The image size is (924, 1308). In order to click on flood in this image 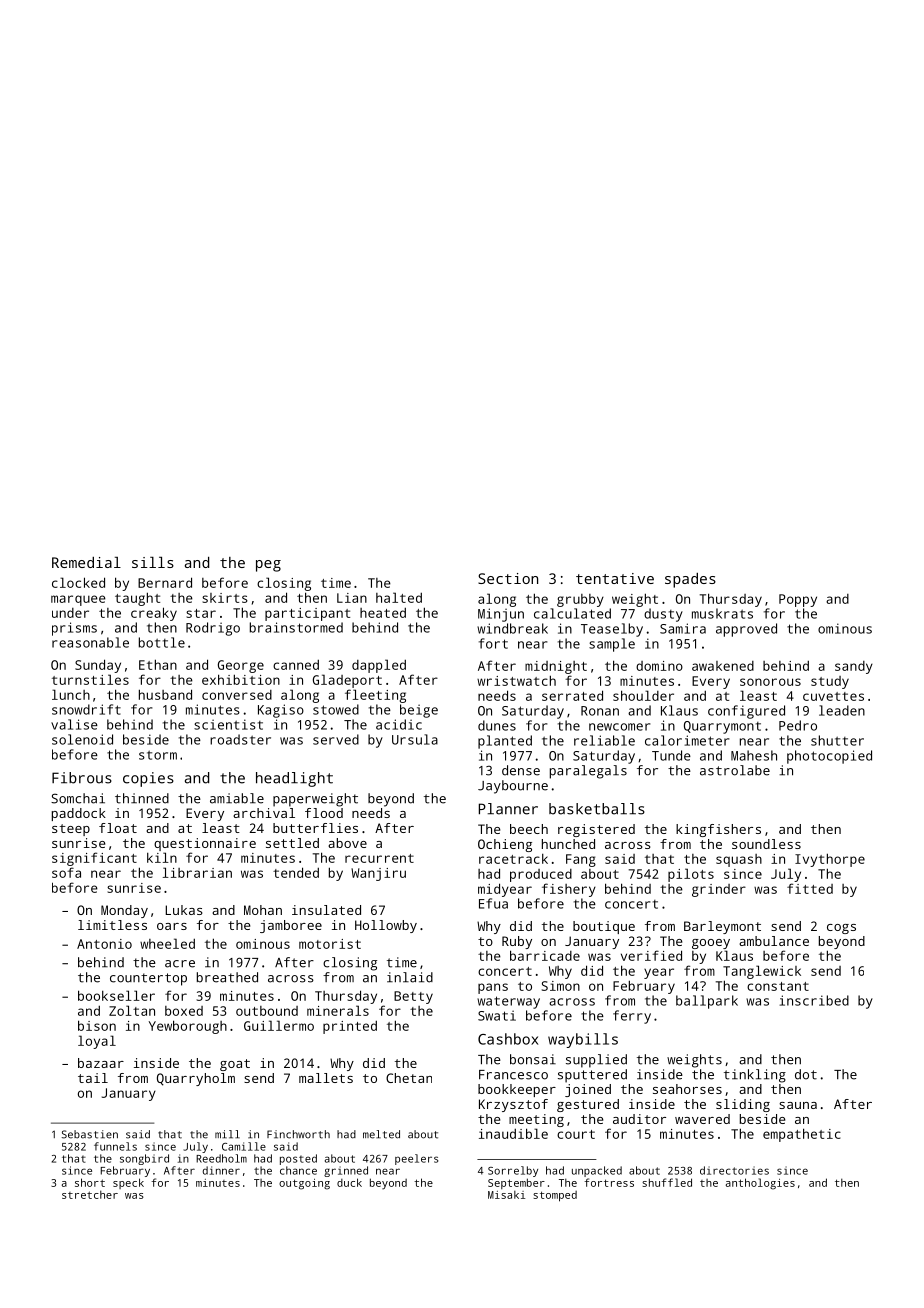, I will do `click(324, 813)`.
